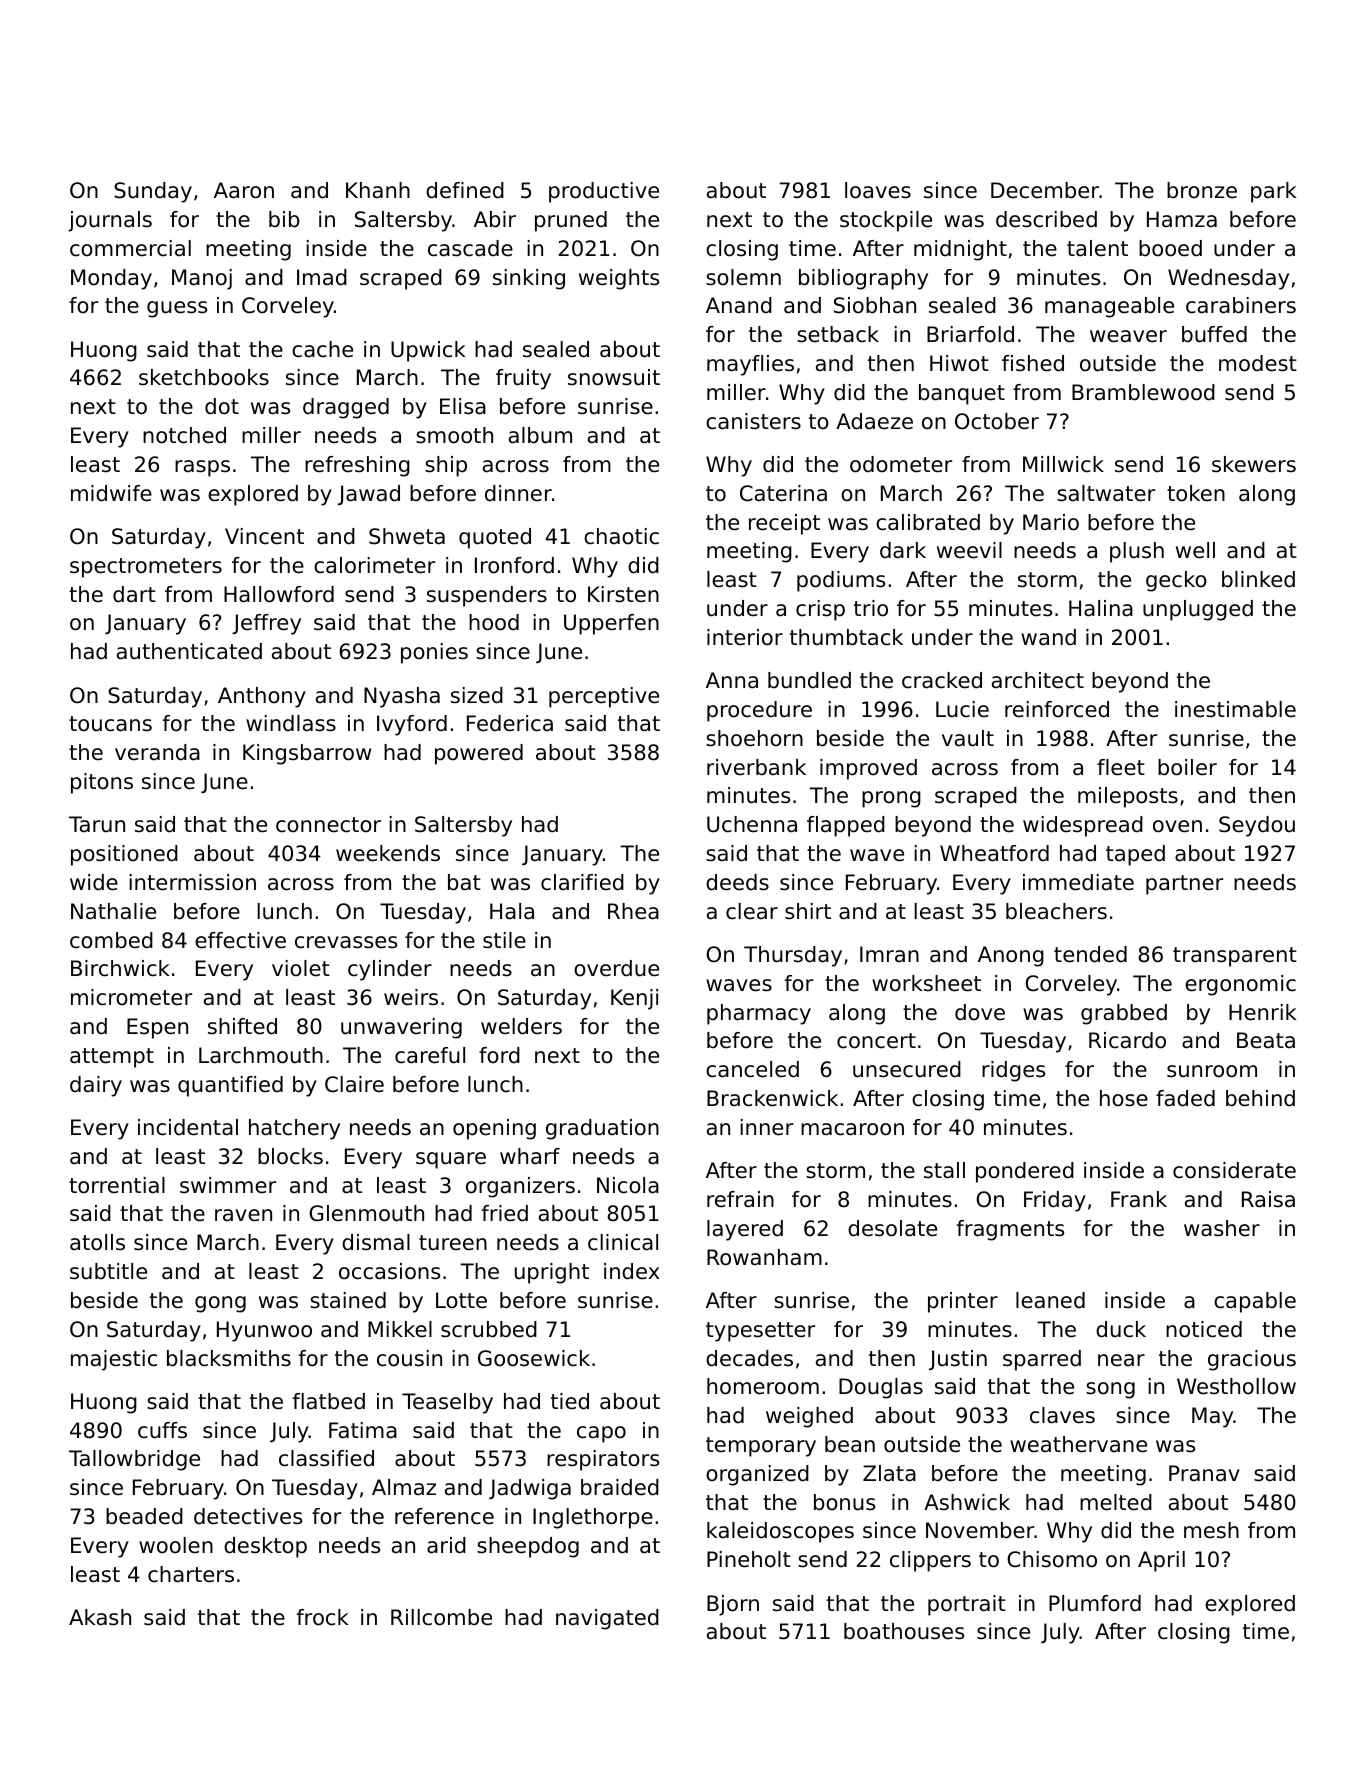 The height and width of the screenshot is (1767, 1366). I want to click on Westhollow, so click(1236, 1386).
